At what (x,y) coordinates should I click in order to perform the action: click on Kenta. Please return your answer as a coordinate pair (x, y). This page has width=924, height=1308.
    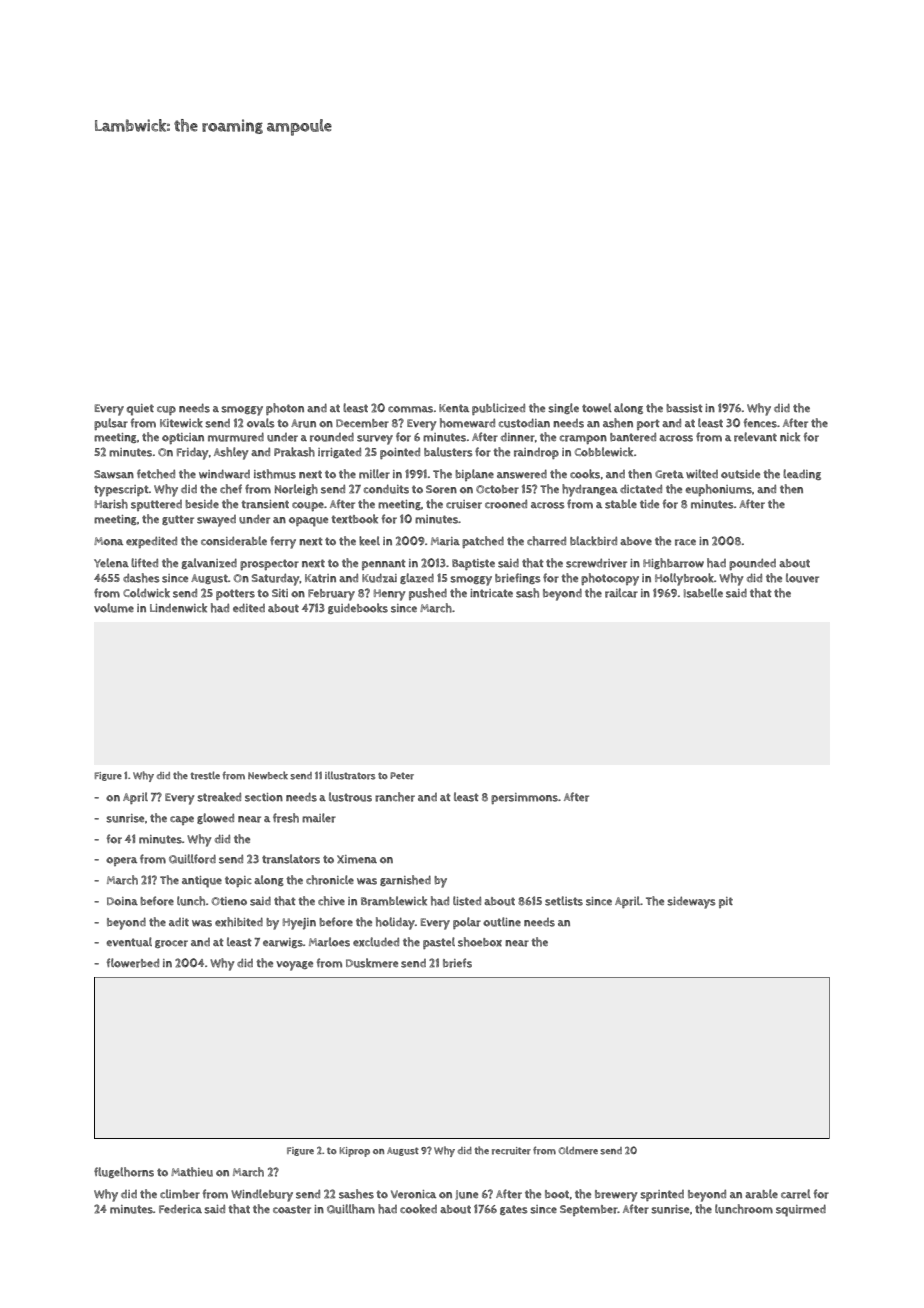
    Looking at the image, I should click on (454, 408).
